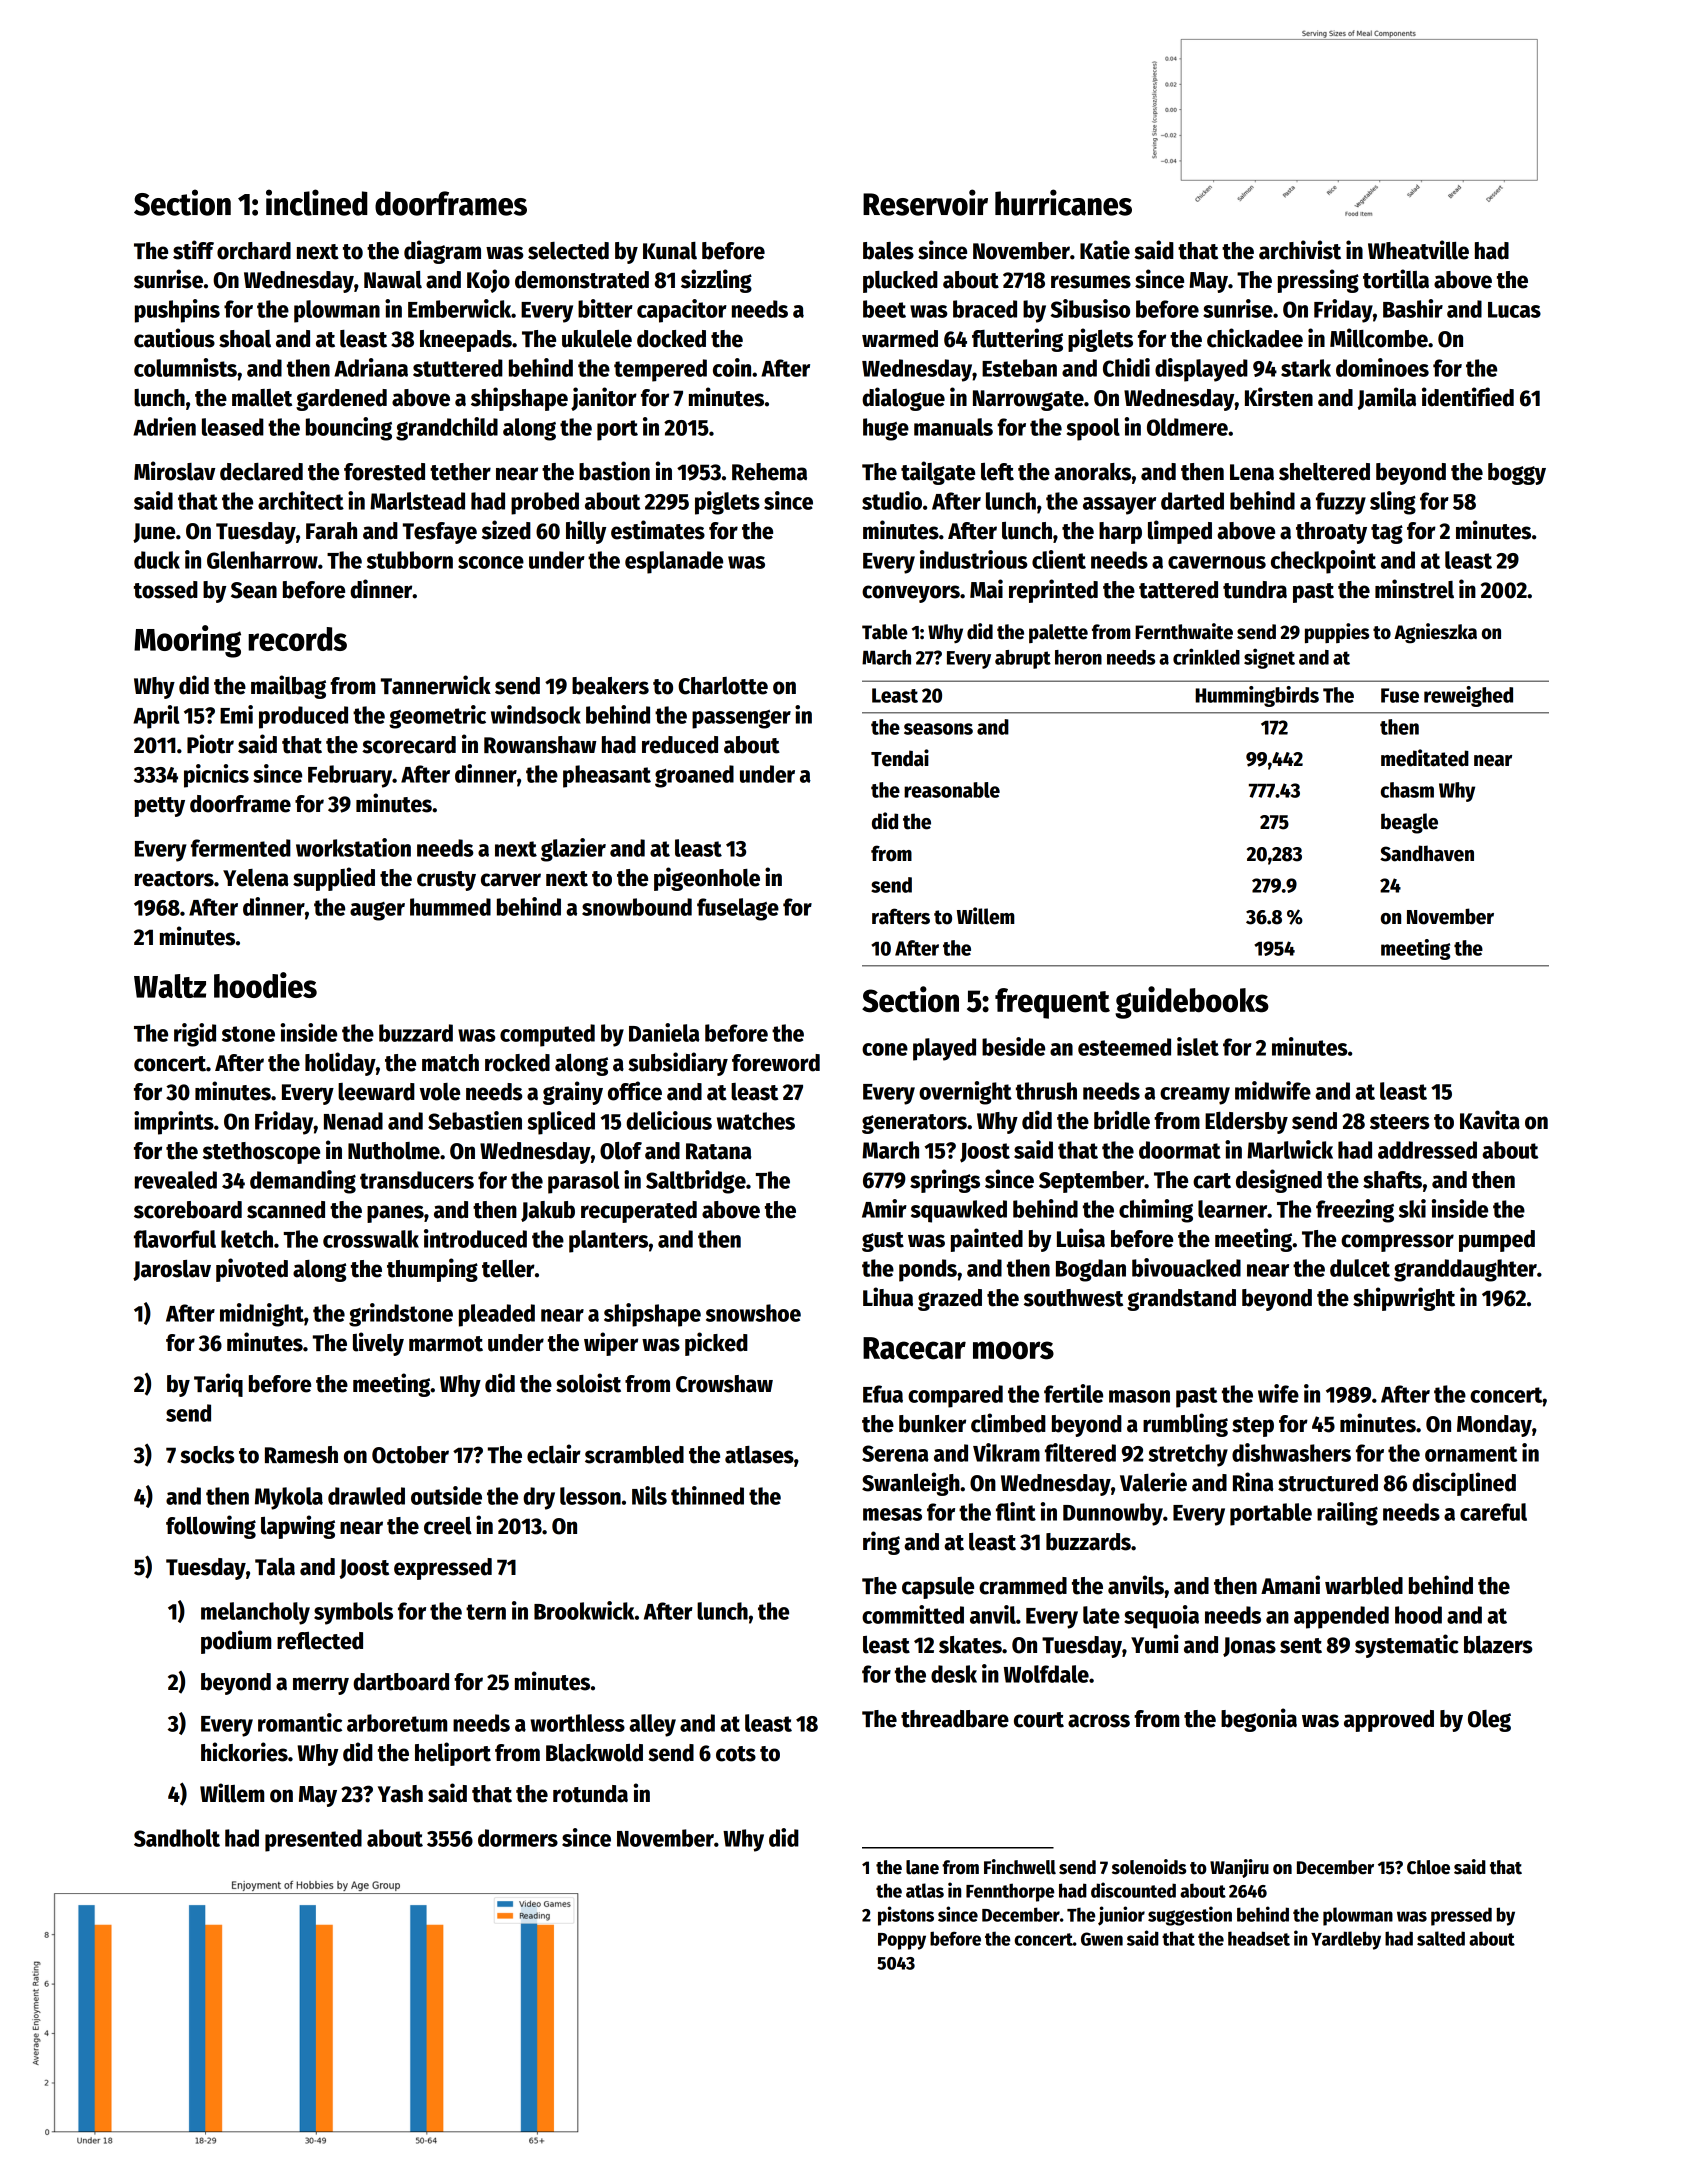 This screenshot has width=1683, height=2178. I want to click on Charlotte, so click(723, 686).
